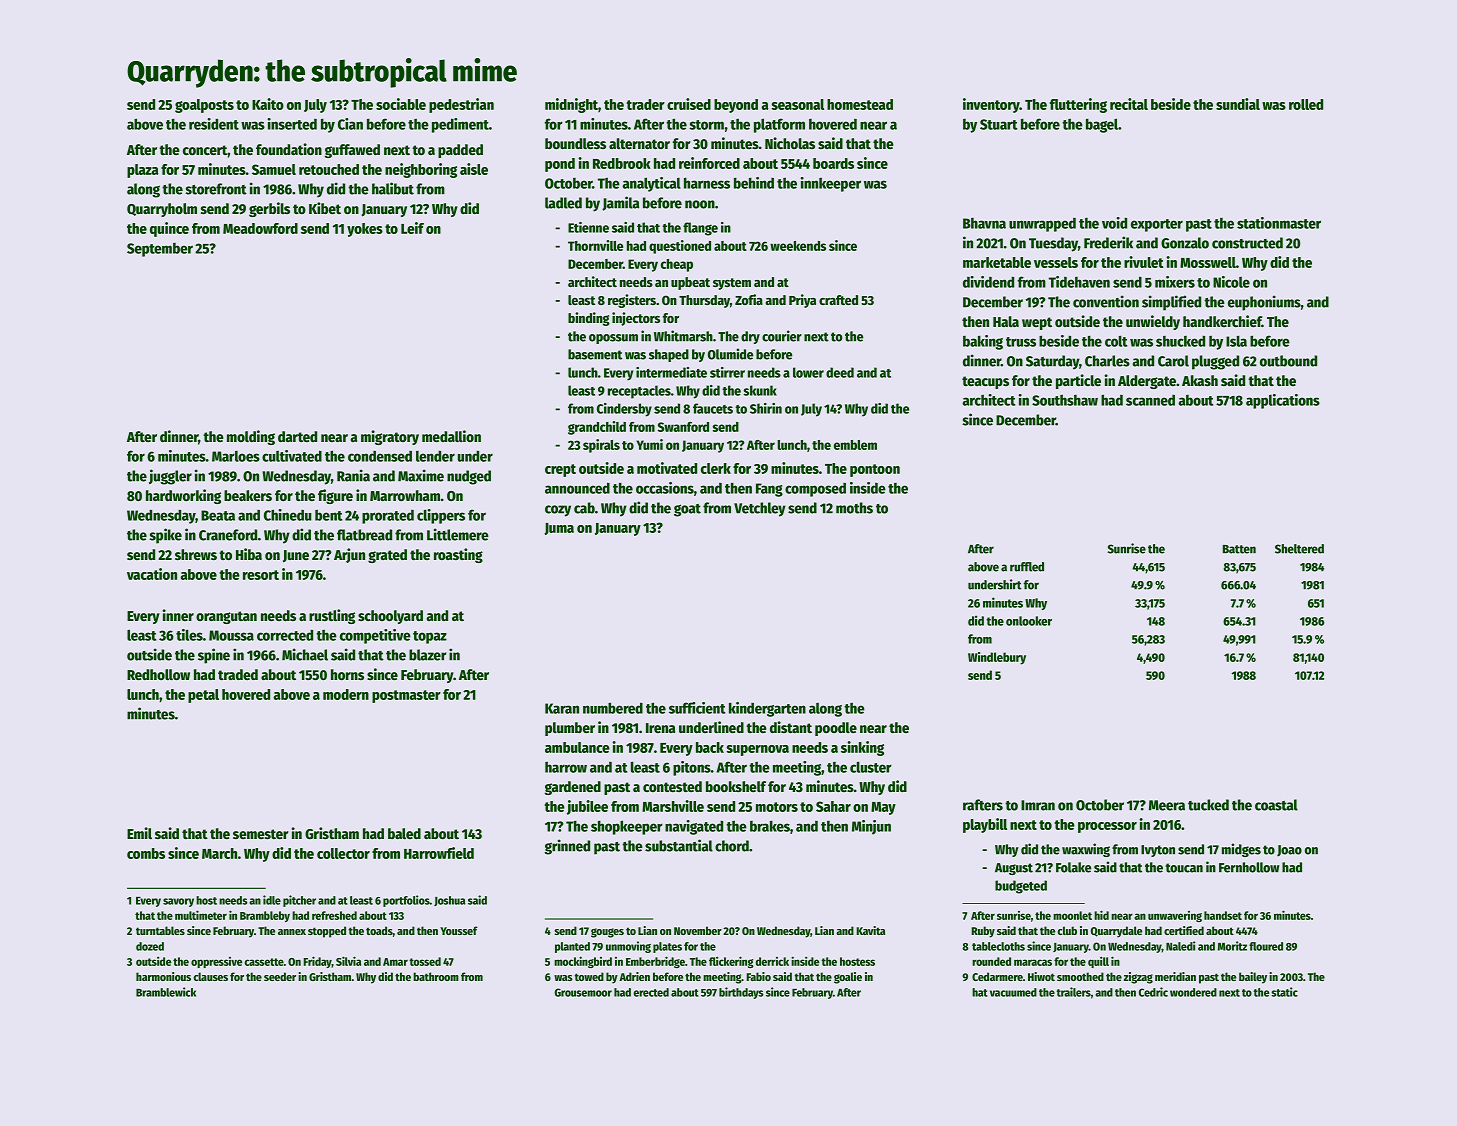 The width and height of the document is (1457, 1126). Describe the element at coordinates (1238, 104) in the document. I see `sundial` at that location.
